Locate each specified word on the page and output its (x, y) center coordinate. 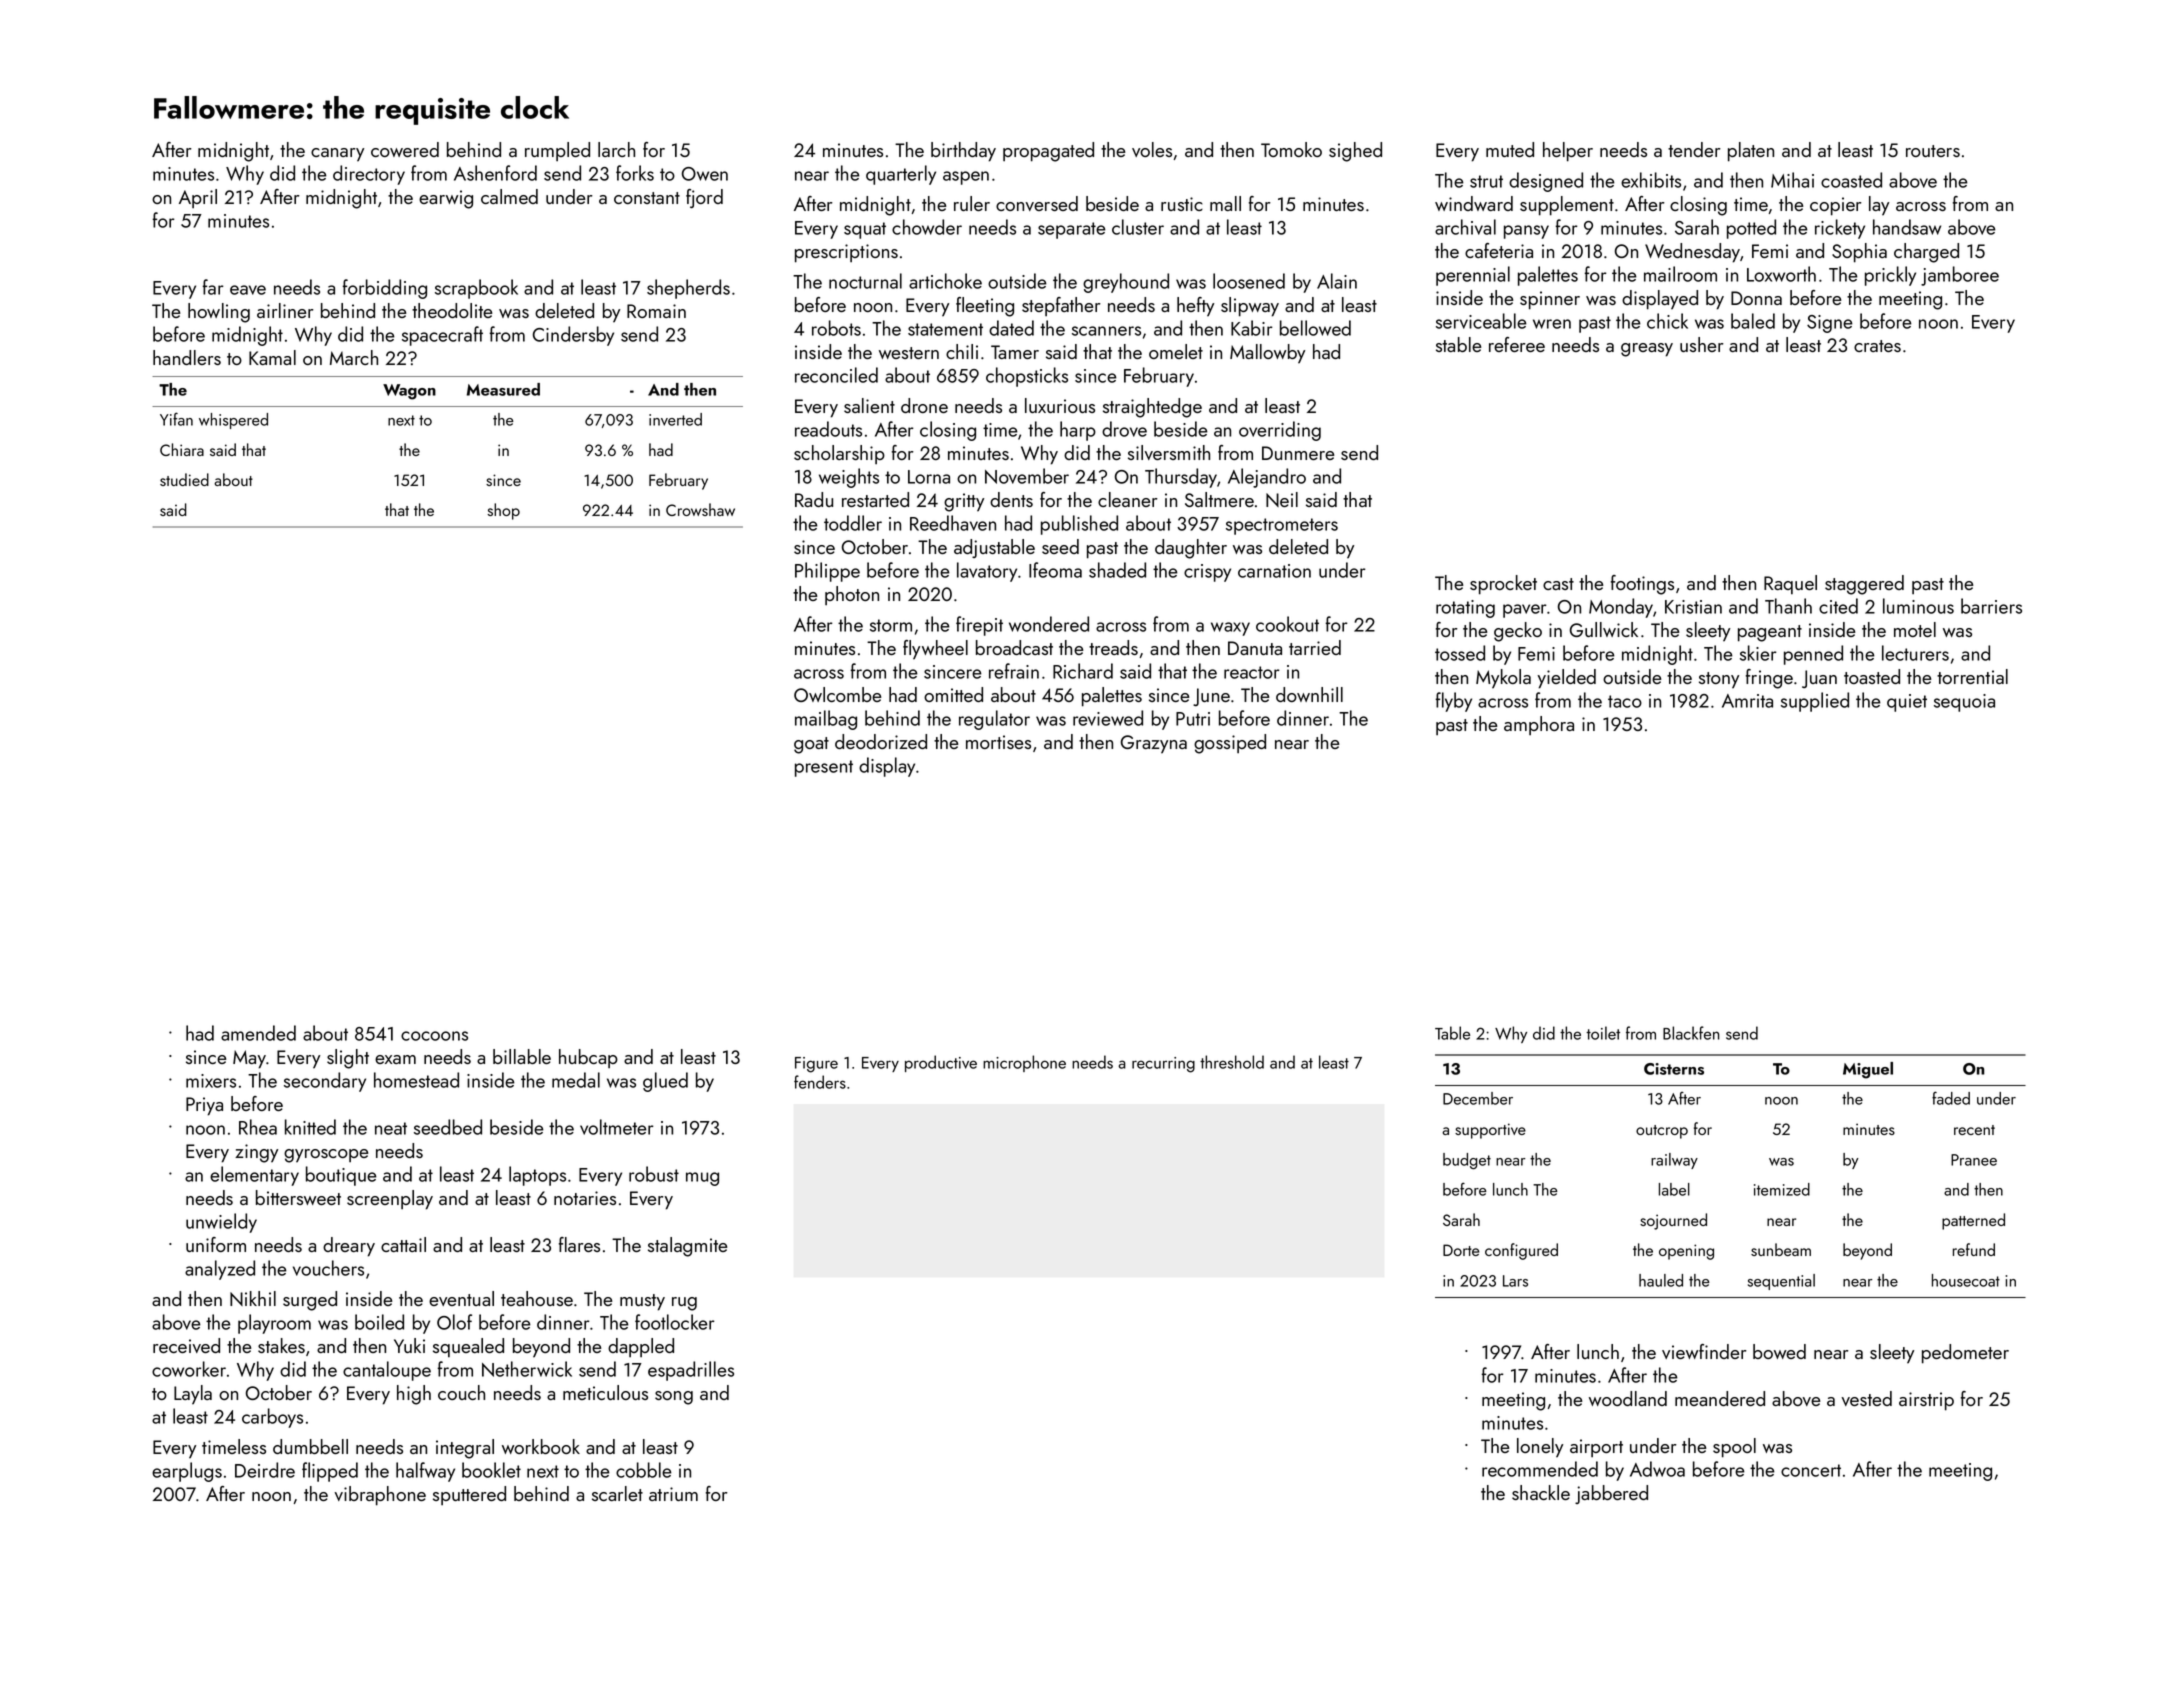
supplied (1815, 702)
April (198, 198)
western (909, 353)
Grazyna (1154, 744)
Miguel (1868, 1070)
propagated (1048, 152)
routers (1933, 151)
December (1478, 1098)
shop (503, 511)
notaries (585, 1198)
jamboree (1960, 276)
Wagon (409, 392)
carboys (272, 1418)
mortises (998, 742)
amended (258, 1033)
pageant (1770, 633)
